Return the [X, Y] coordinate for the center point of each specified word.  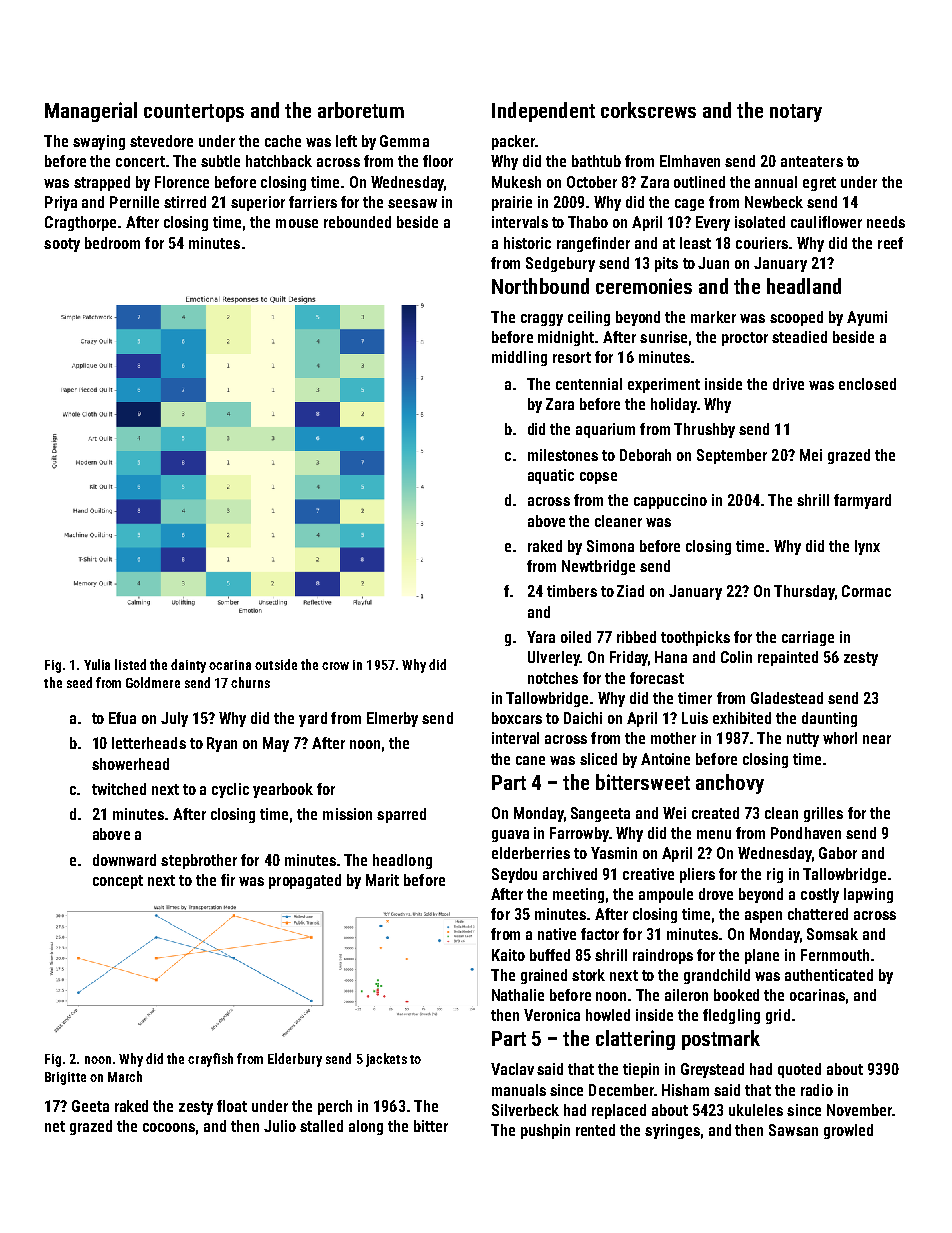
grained [544, 976]
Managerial [91, 112]
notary [796, 113]
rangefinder [593, 244]
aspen [763, 917]
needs [886, 222]
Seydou [514, 875]
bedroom [112, 243]
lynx [867, 547]
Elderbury [295, 1060]
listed [130, 664]
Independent [543, 112]
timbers [572, 591]
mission [347, 814]
